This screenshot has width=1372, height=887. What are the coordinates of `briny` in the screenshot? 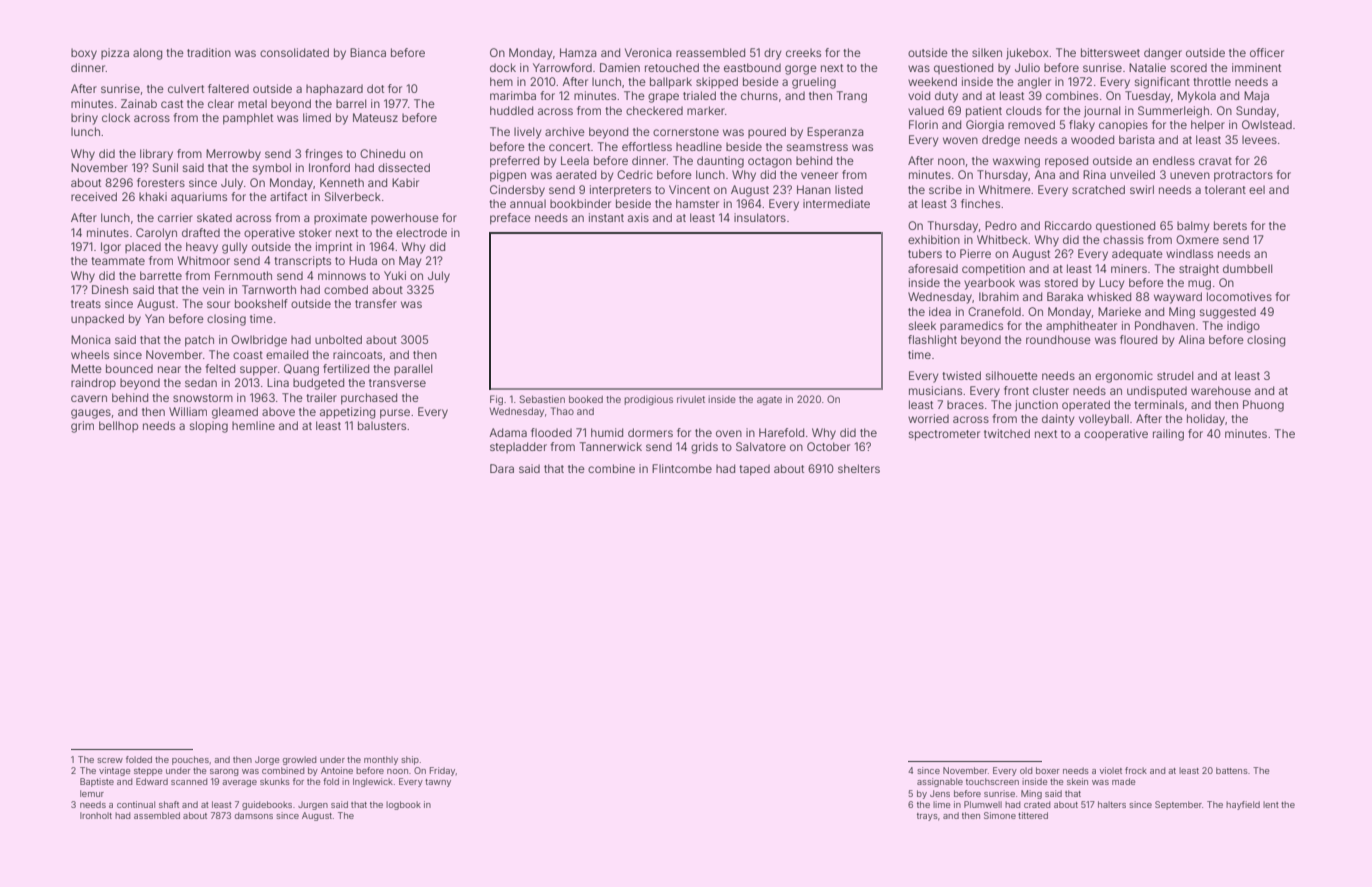 It's located at (84, 119).
